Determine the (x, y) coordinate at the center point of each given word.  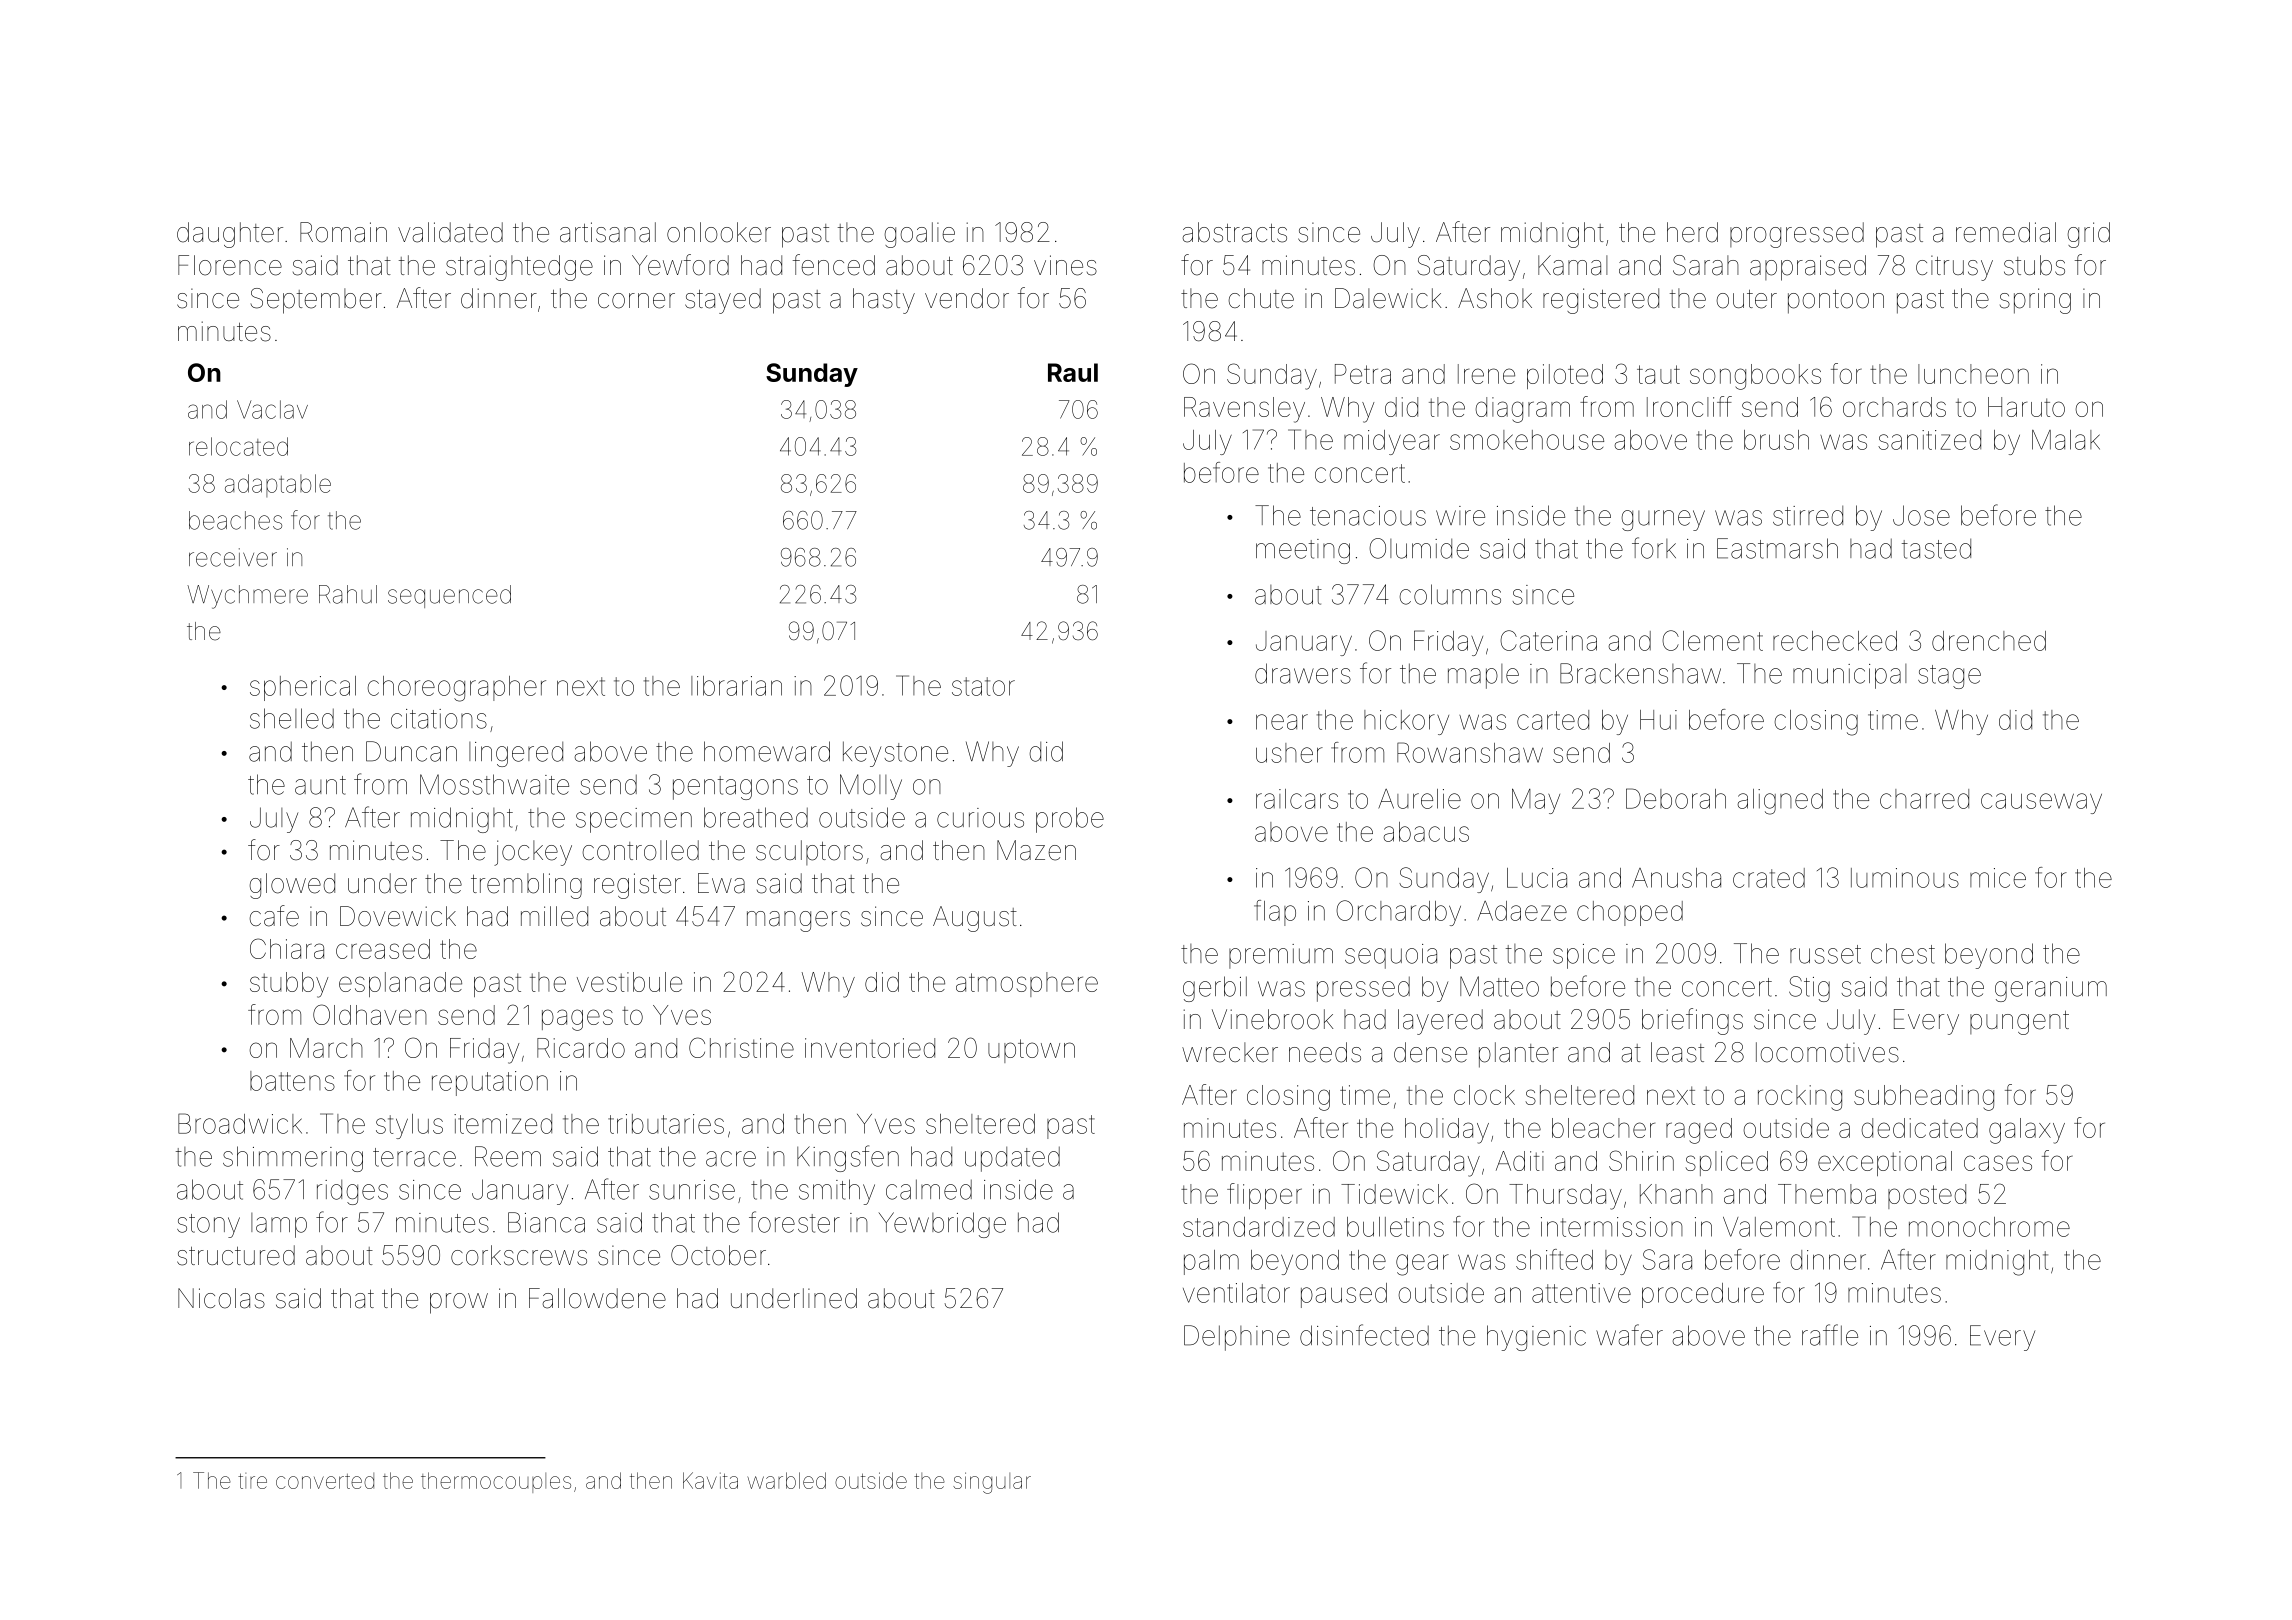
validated (450, 232)
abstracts (1235, 232)
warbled (786, 1480)
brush (1776, 440)
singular (992, 1483)
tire (252, 1481)
